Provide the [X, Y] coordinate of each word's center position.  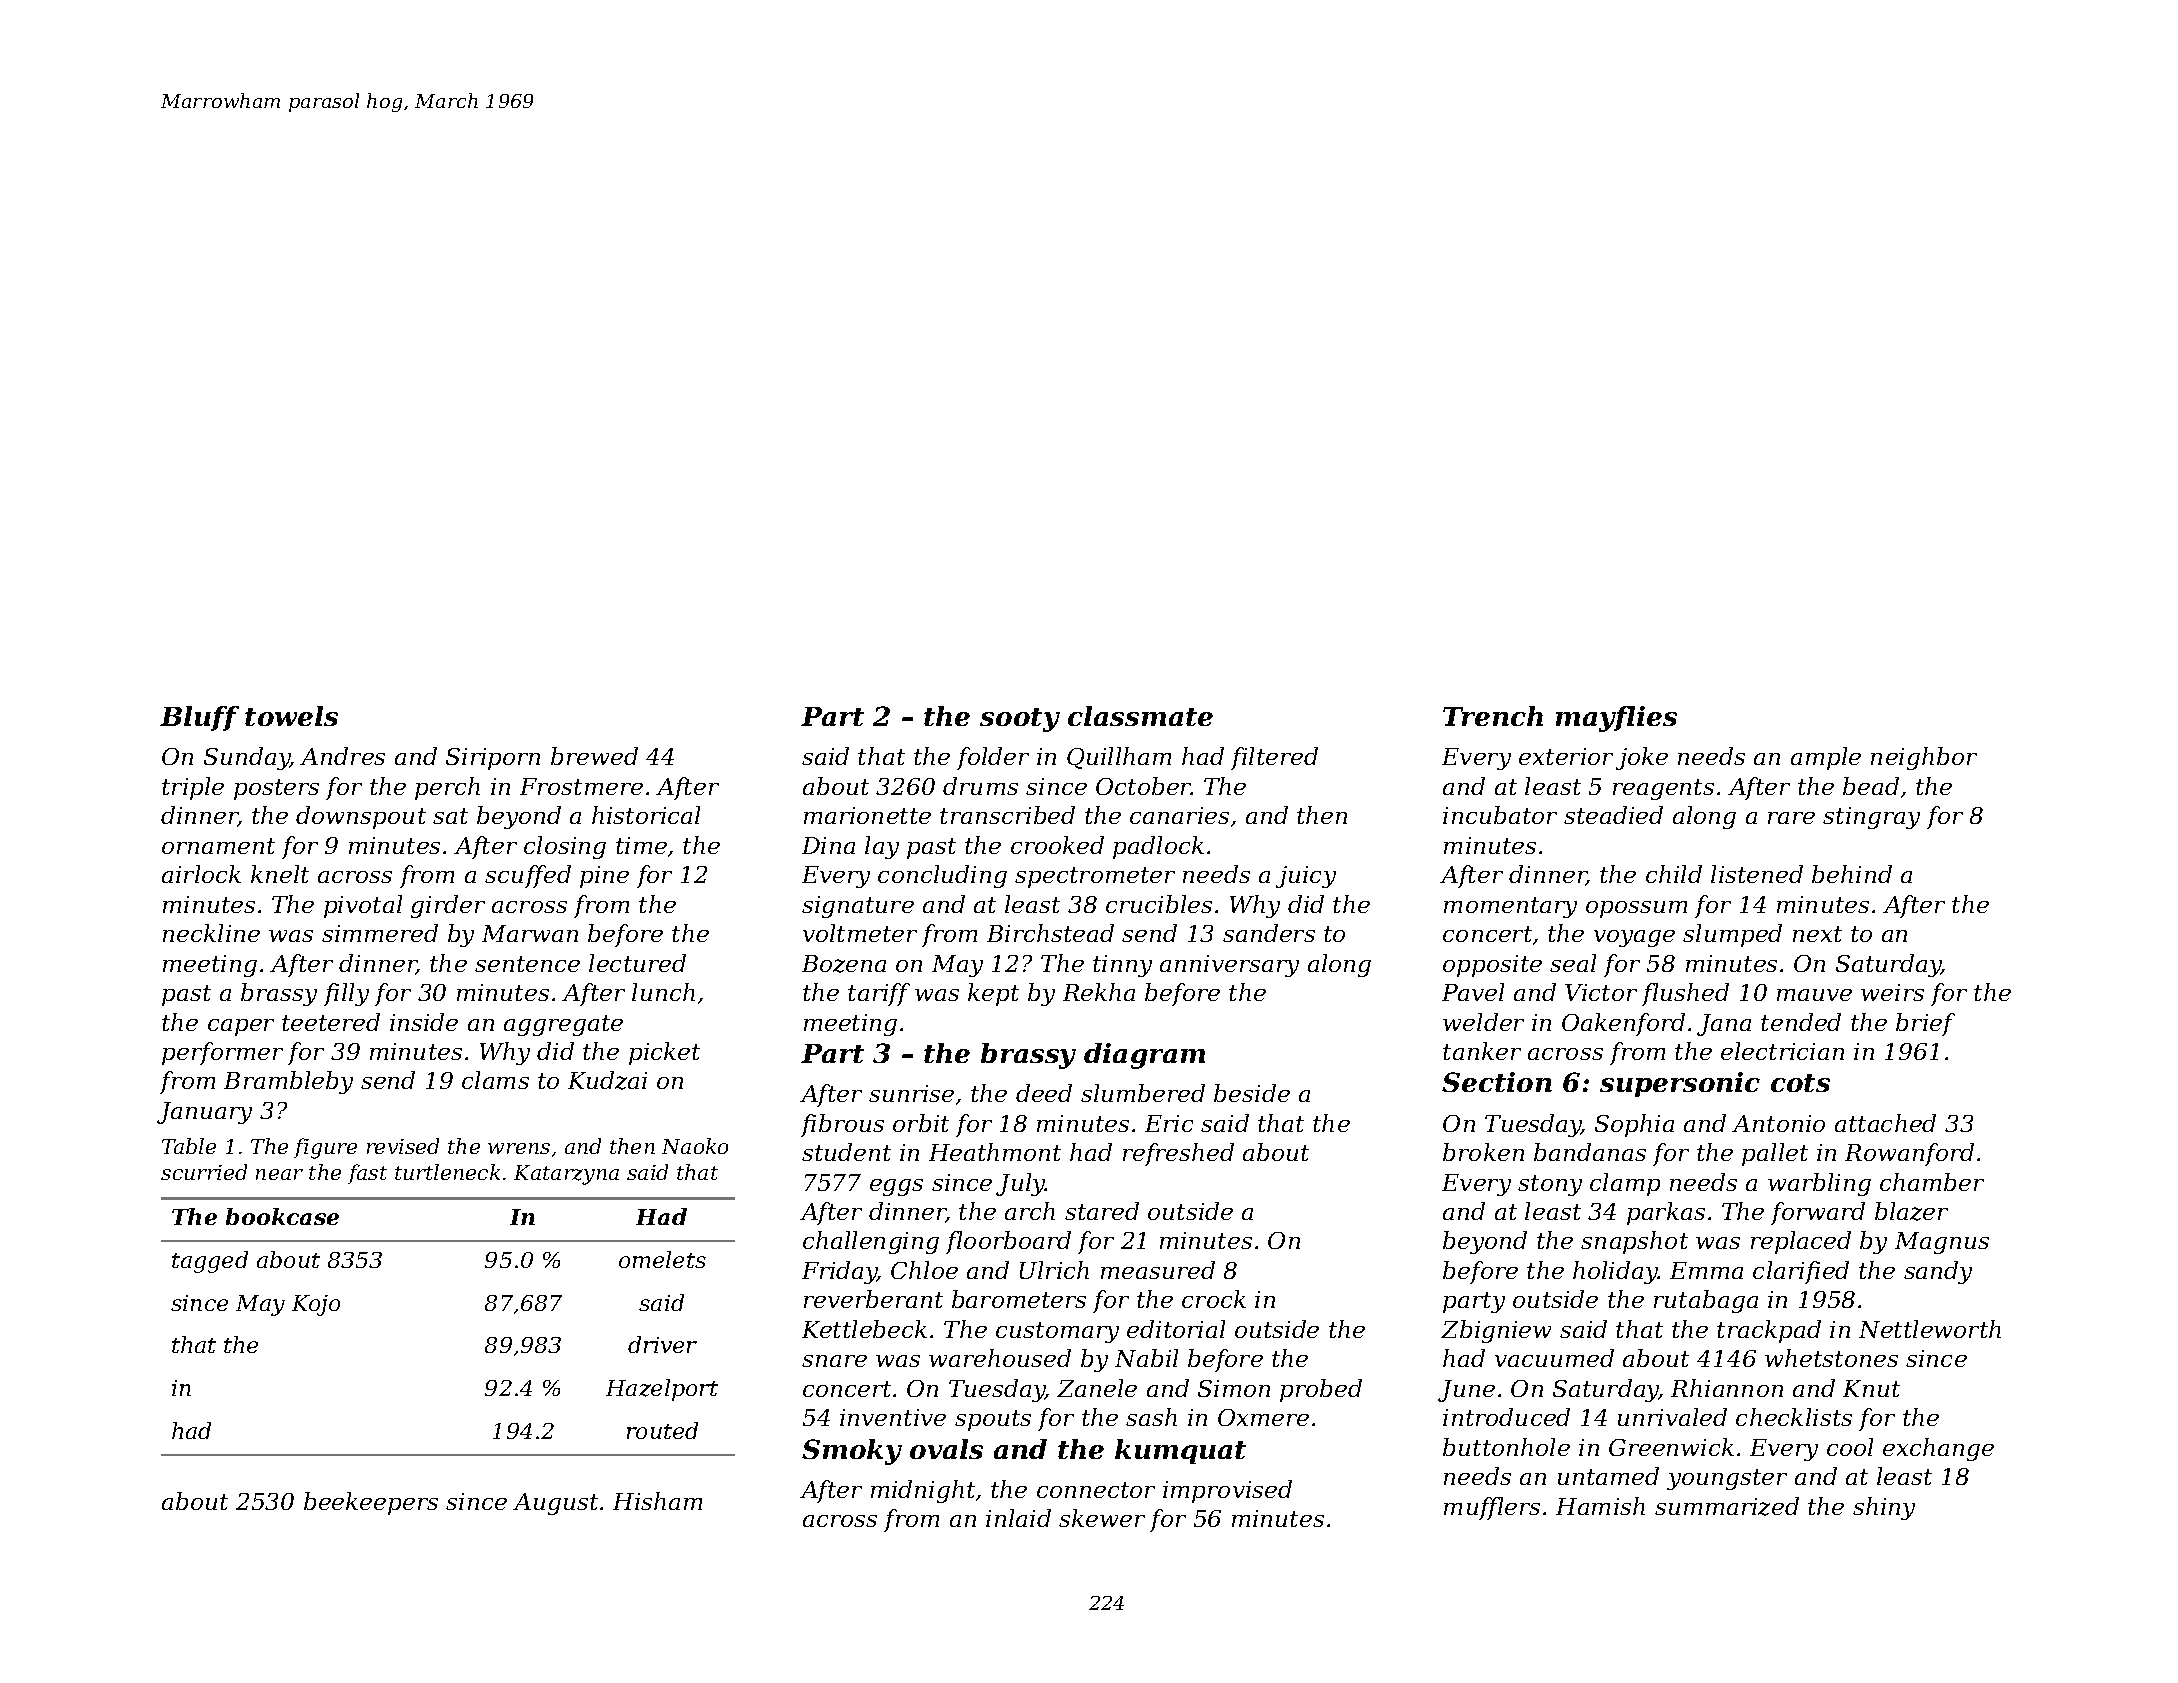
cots [1800, 1083]
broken [1483, 1152]
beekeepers [371, 1503]
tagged [210, 1262]
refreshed [1178, 1154]
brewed [594, 756]
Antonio [1778, 1123]
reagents [1663, 789]
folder [993, 758]
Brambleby [288, 1082]
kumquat [1180, 1451]
